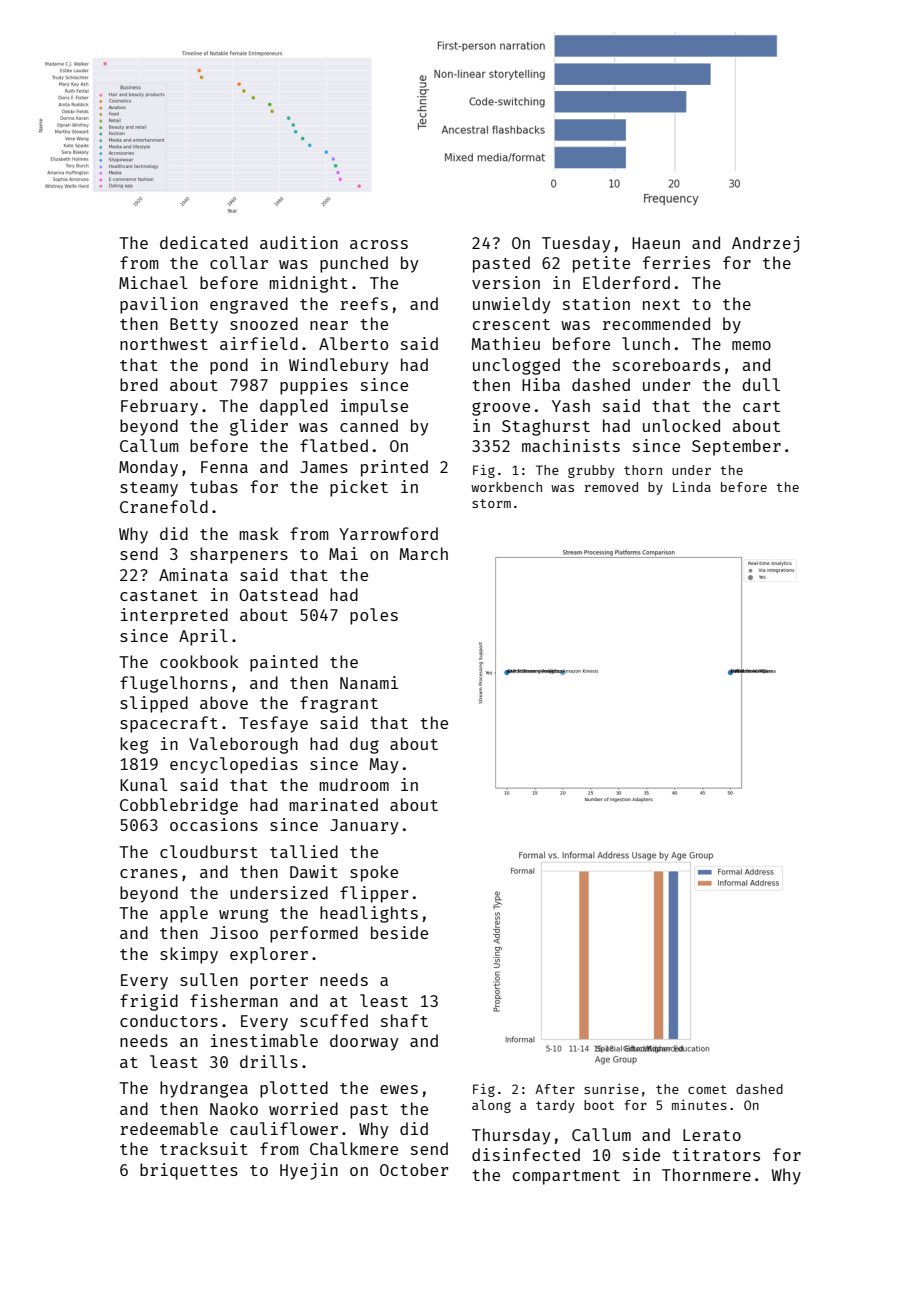  Describe the element at coordinates (374, 873) in the image. I see `spoke` at that location.
